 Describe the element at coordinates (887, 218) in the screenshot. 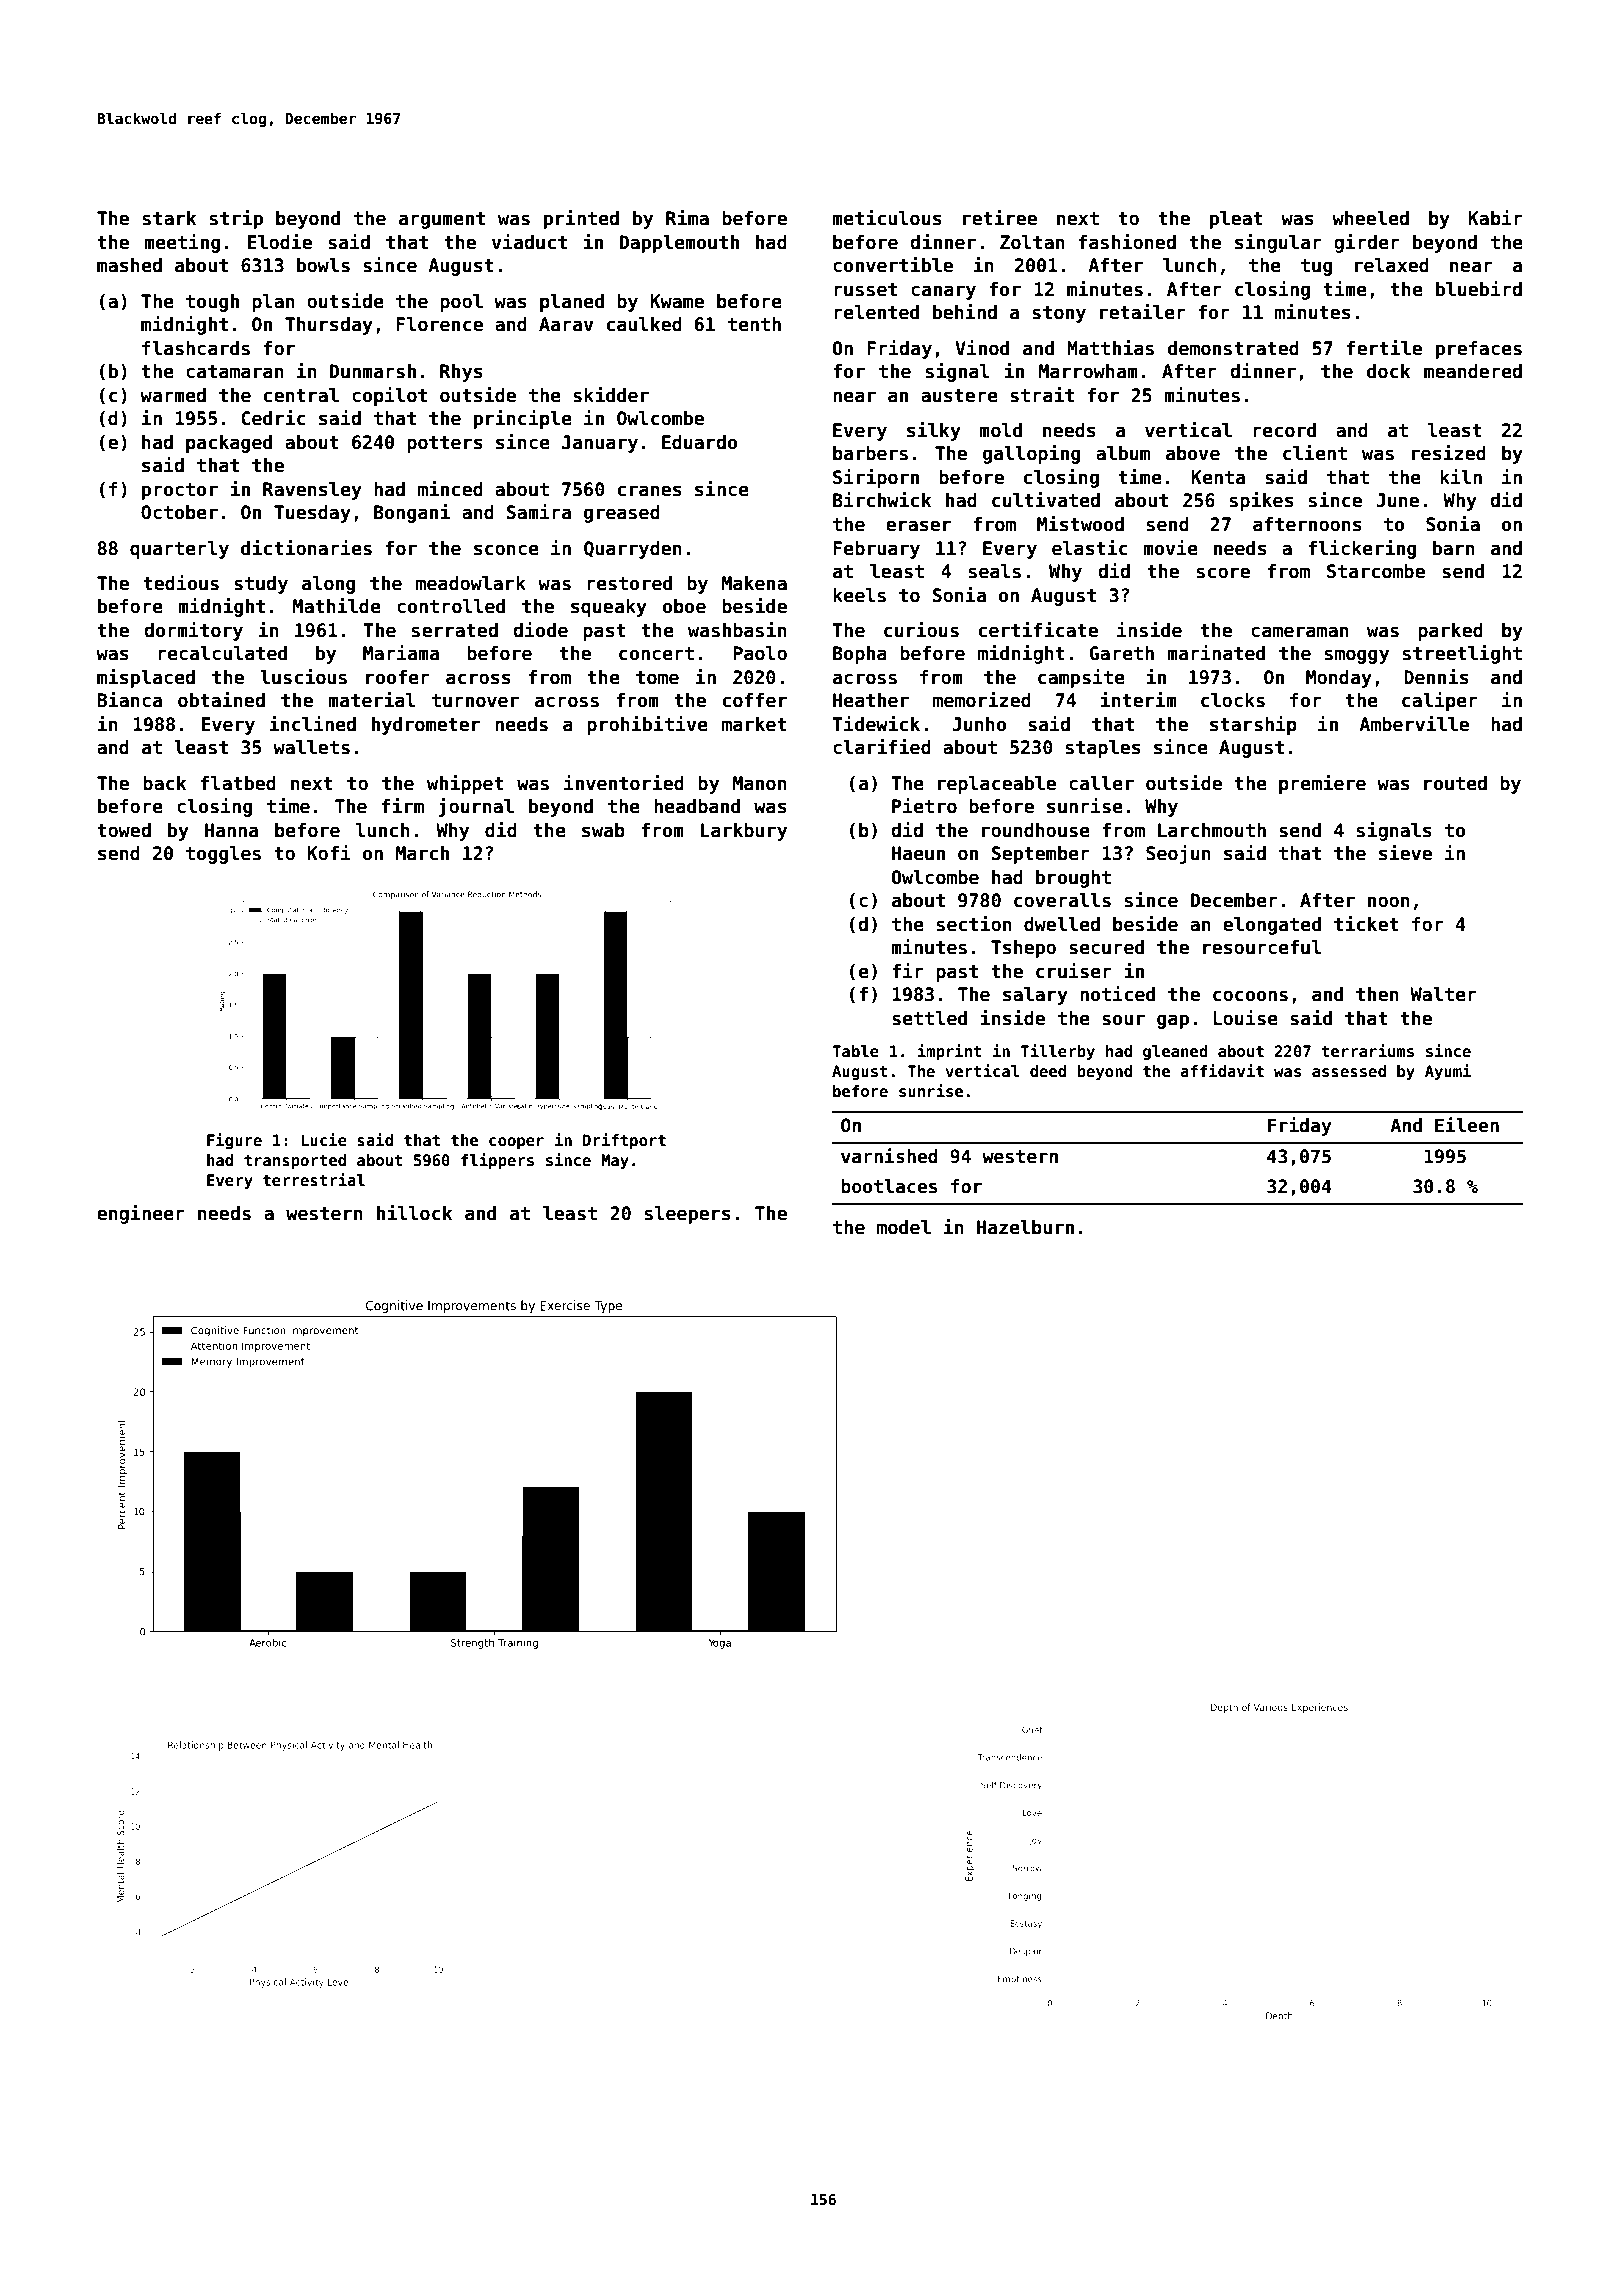

I see `meticulous` at that location.
